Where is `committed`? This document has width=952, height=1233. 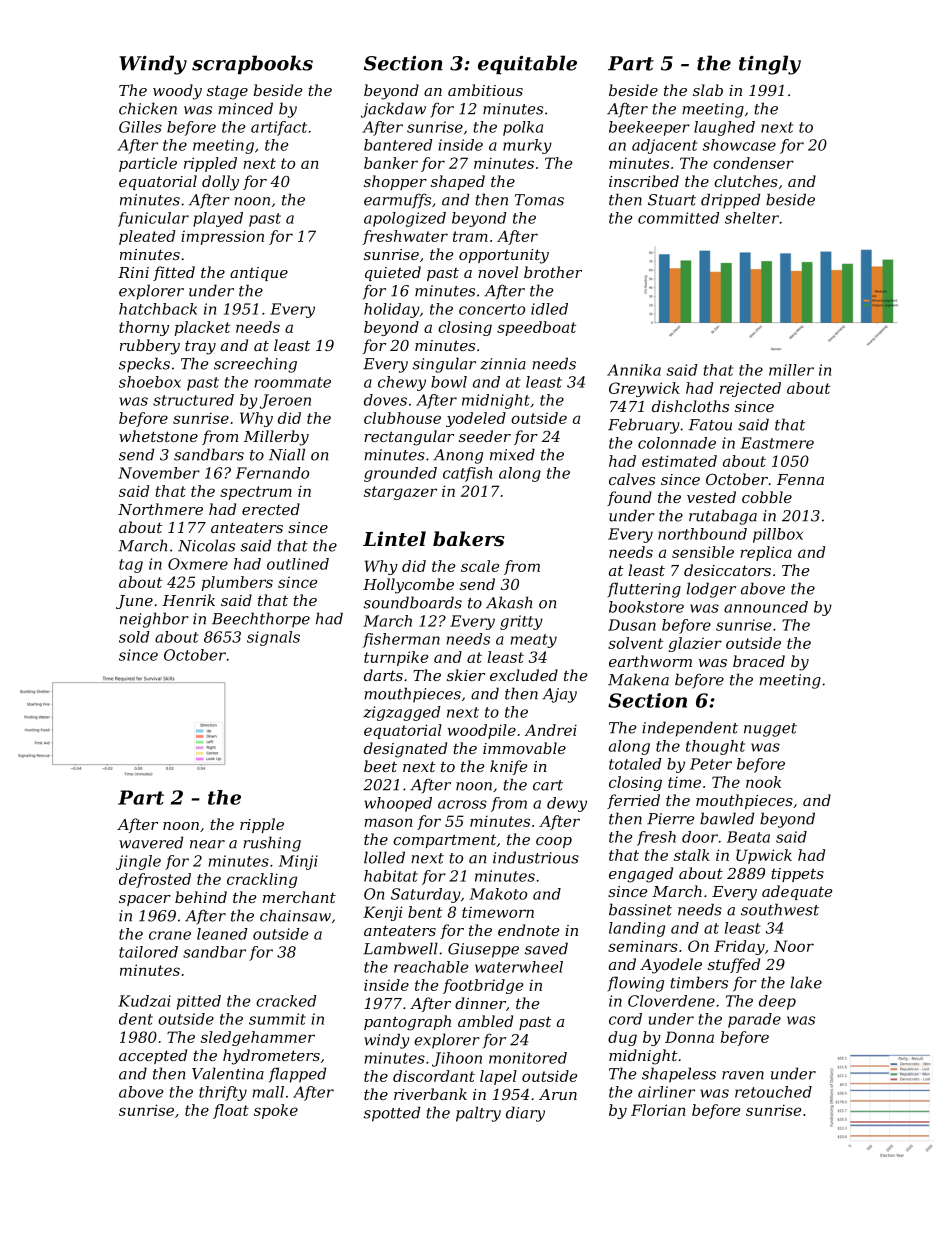
committed is located at coordinates (679, 218).
